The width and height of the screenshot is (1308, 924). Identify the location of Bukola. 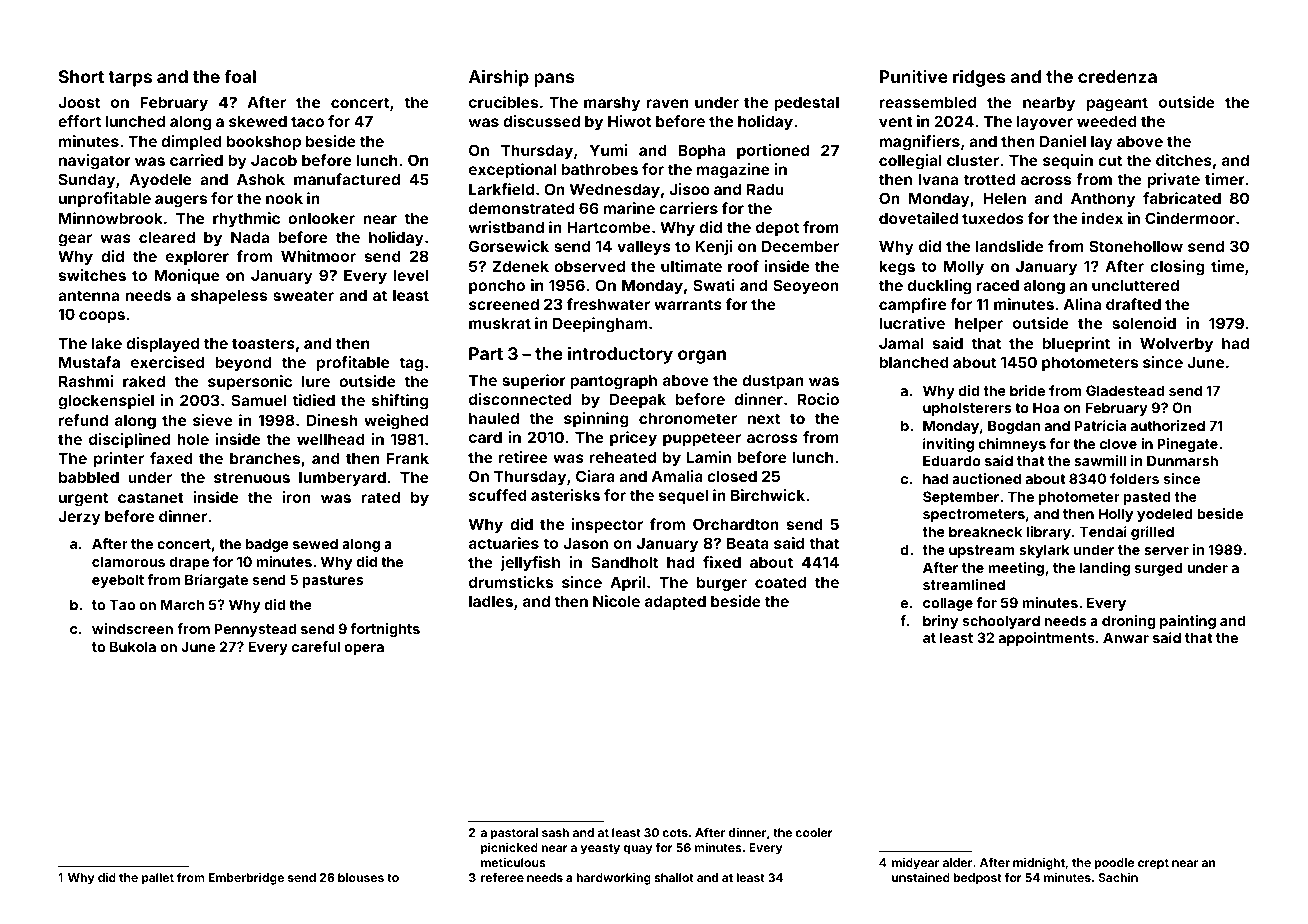
(133, 646).
